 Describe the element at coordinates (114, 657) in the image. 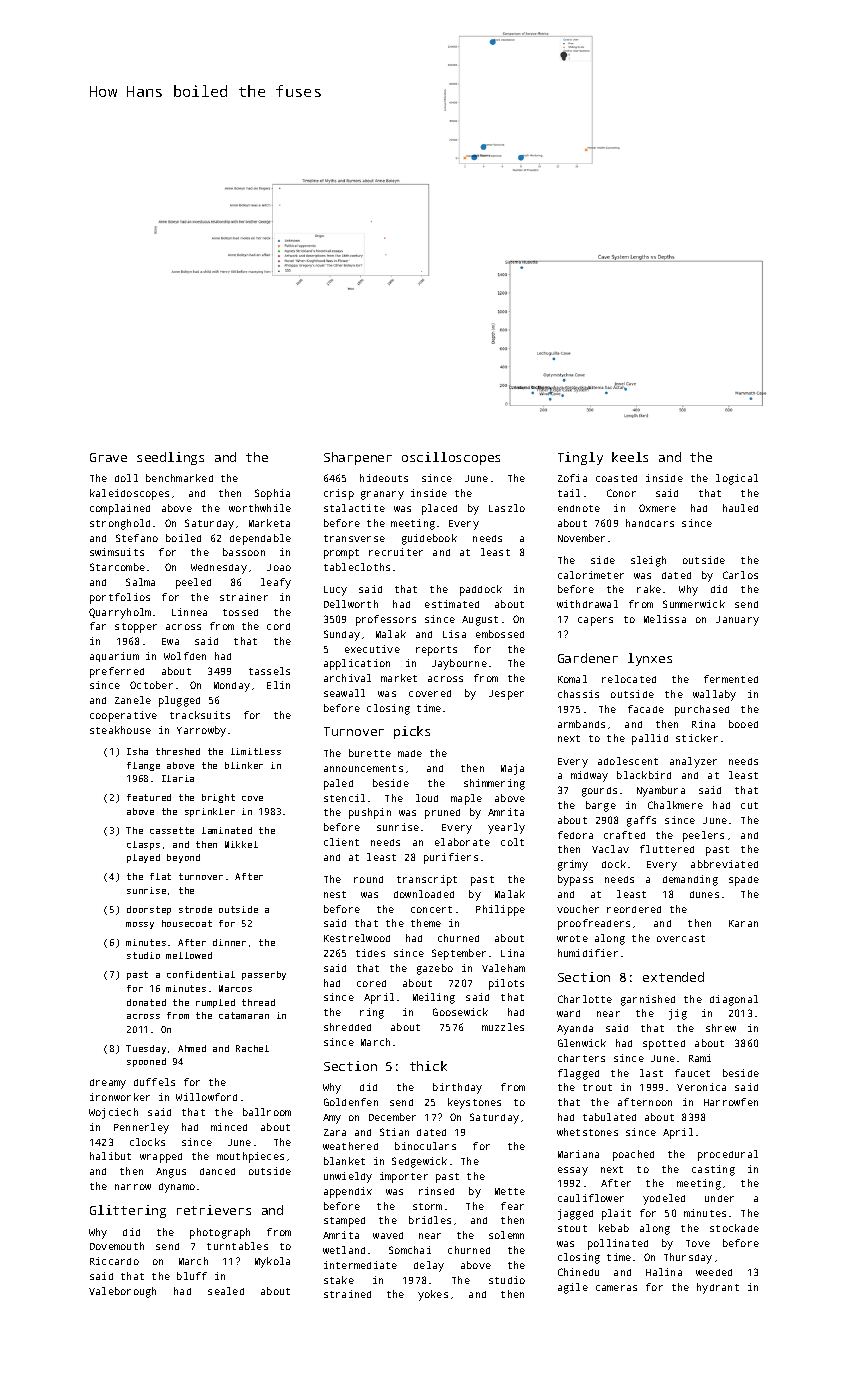

I see `aquarium` at that location.
